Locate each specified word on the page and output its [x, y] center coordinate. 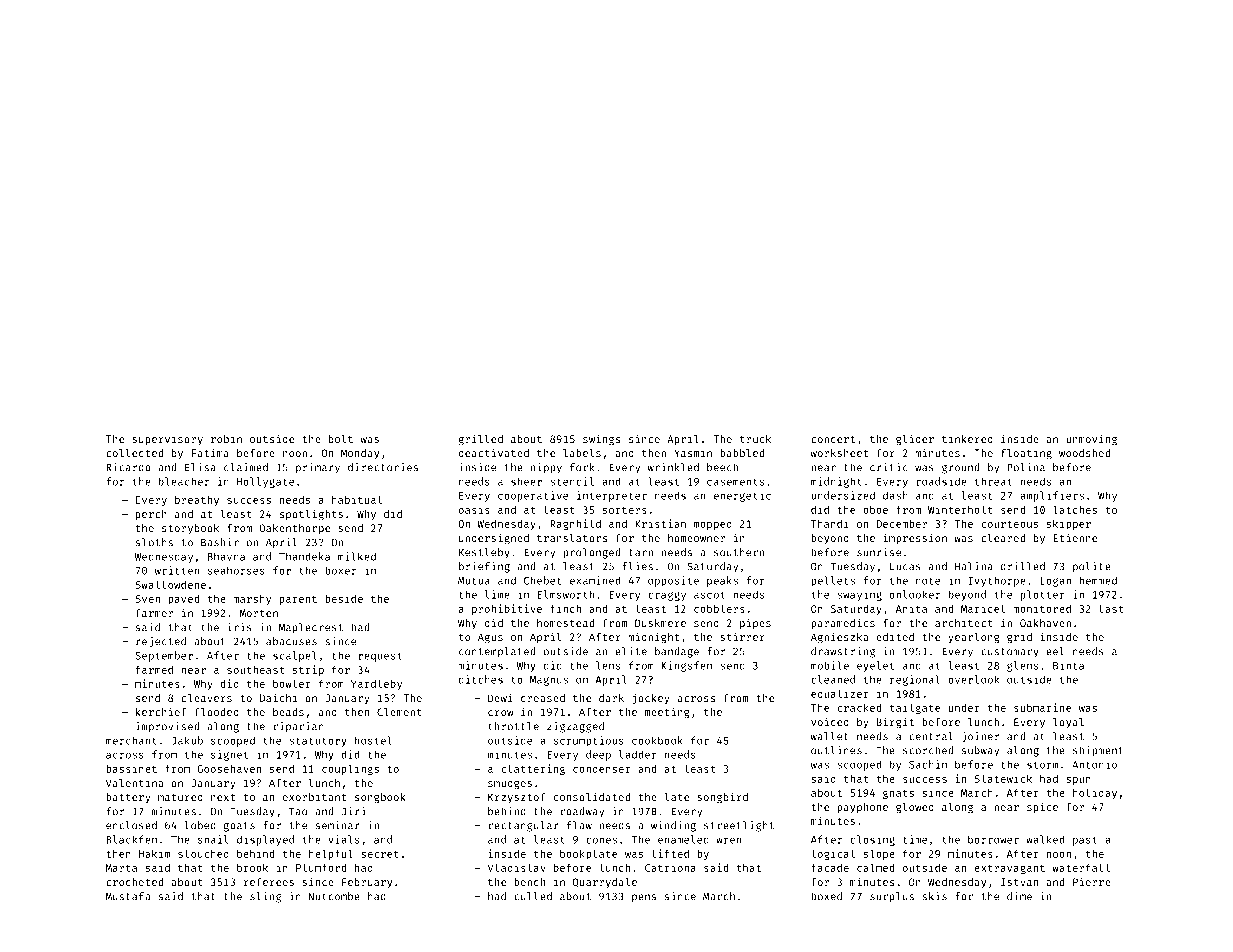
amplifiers [1052, 496]
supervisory [167, 440]
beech [722, 467]
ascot [709, 595]
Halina [974, 566]
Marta [121, 868]
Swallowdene [170, 584]
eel [1055, 651]
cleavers [206, 698]
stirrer [742, 636]
